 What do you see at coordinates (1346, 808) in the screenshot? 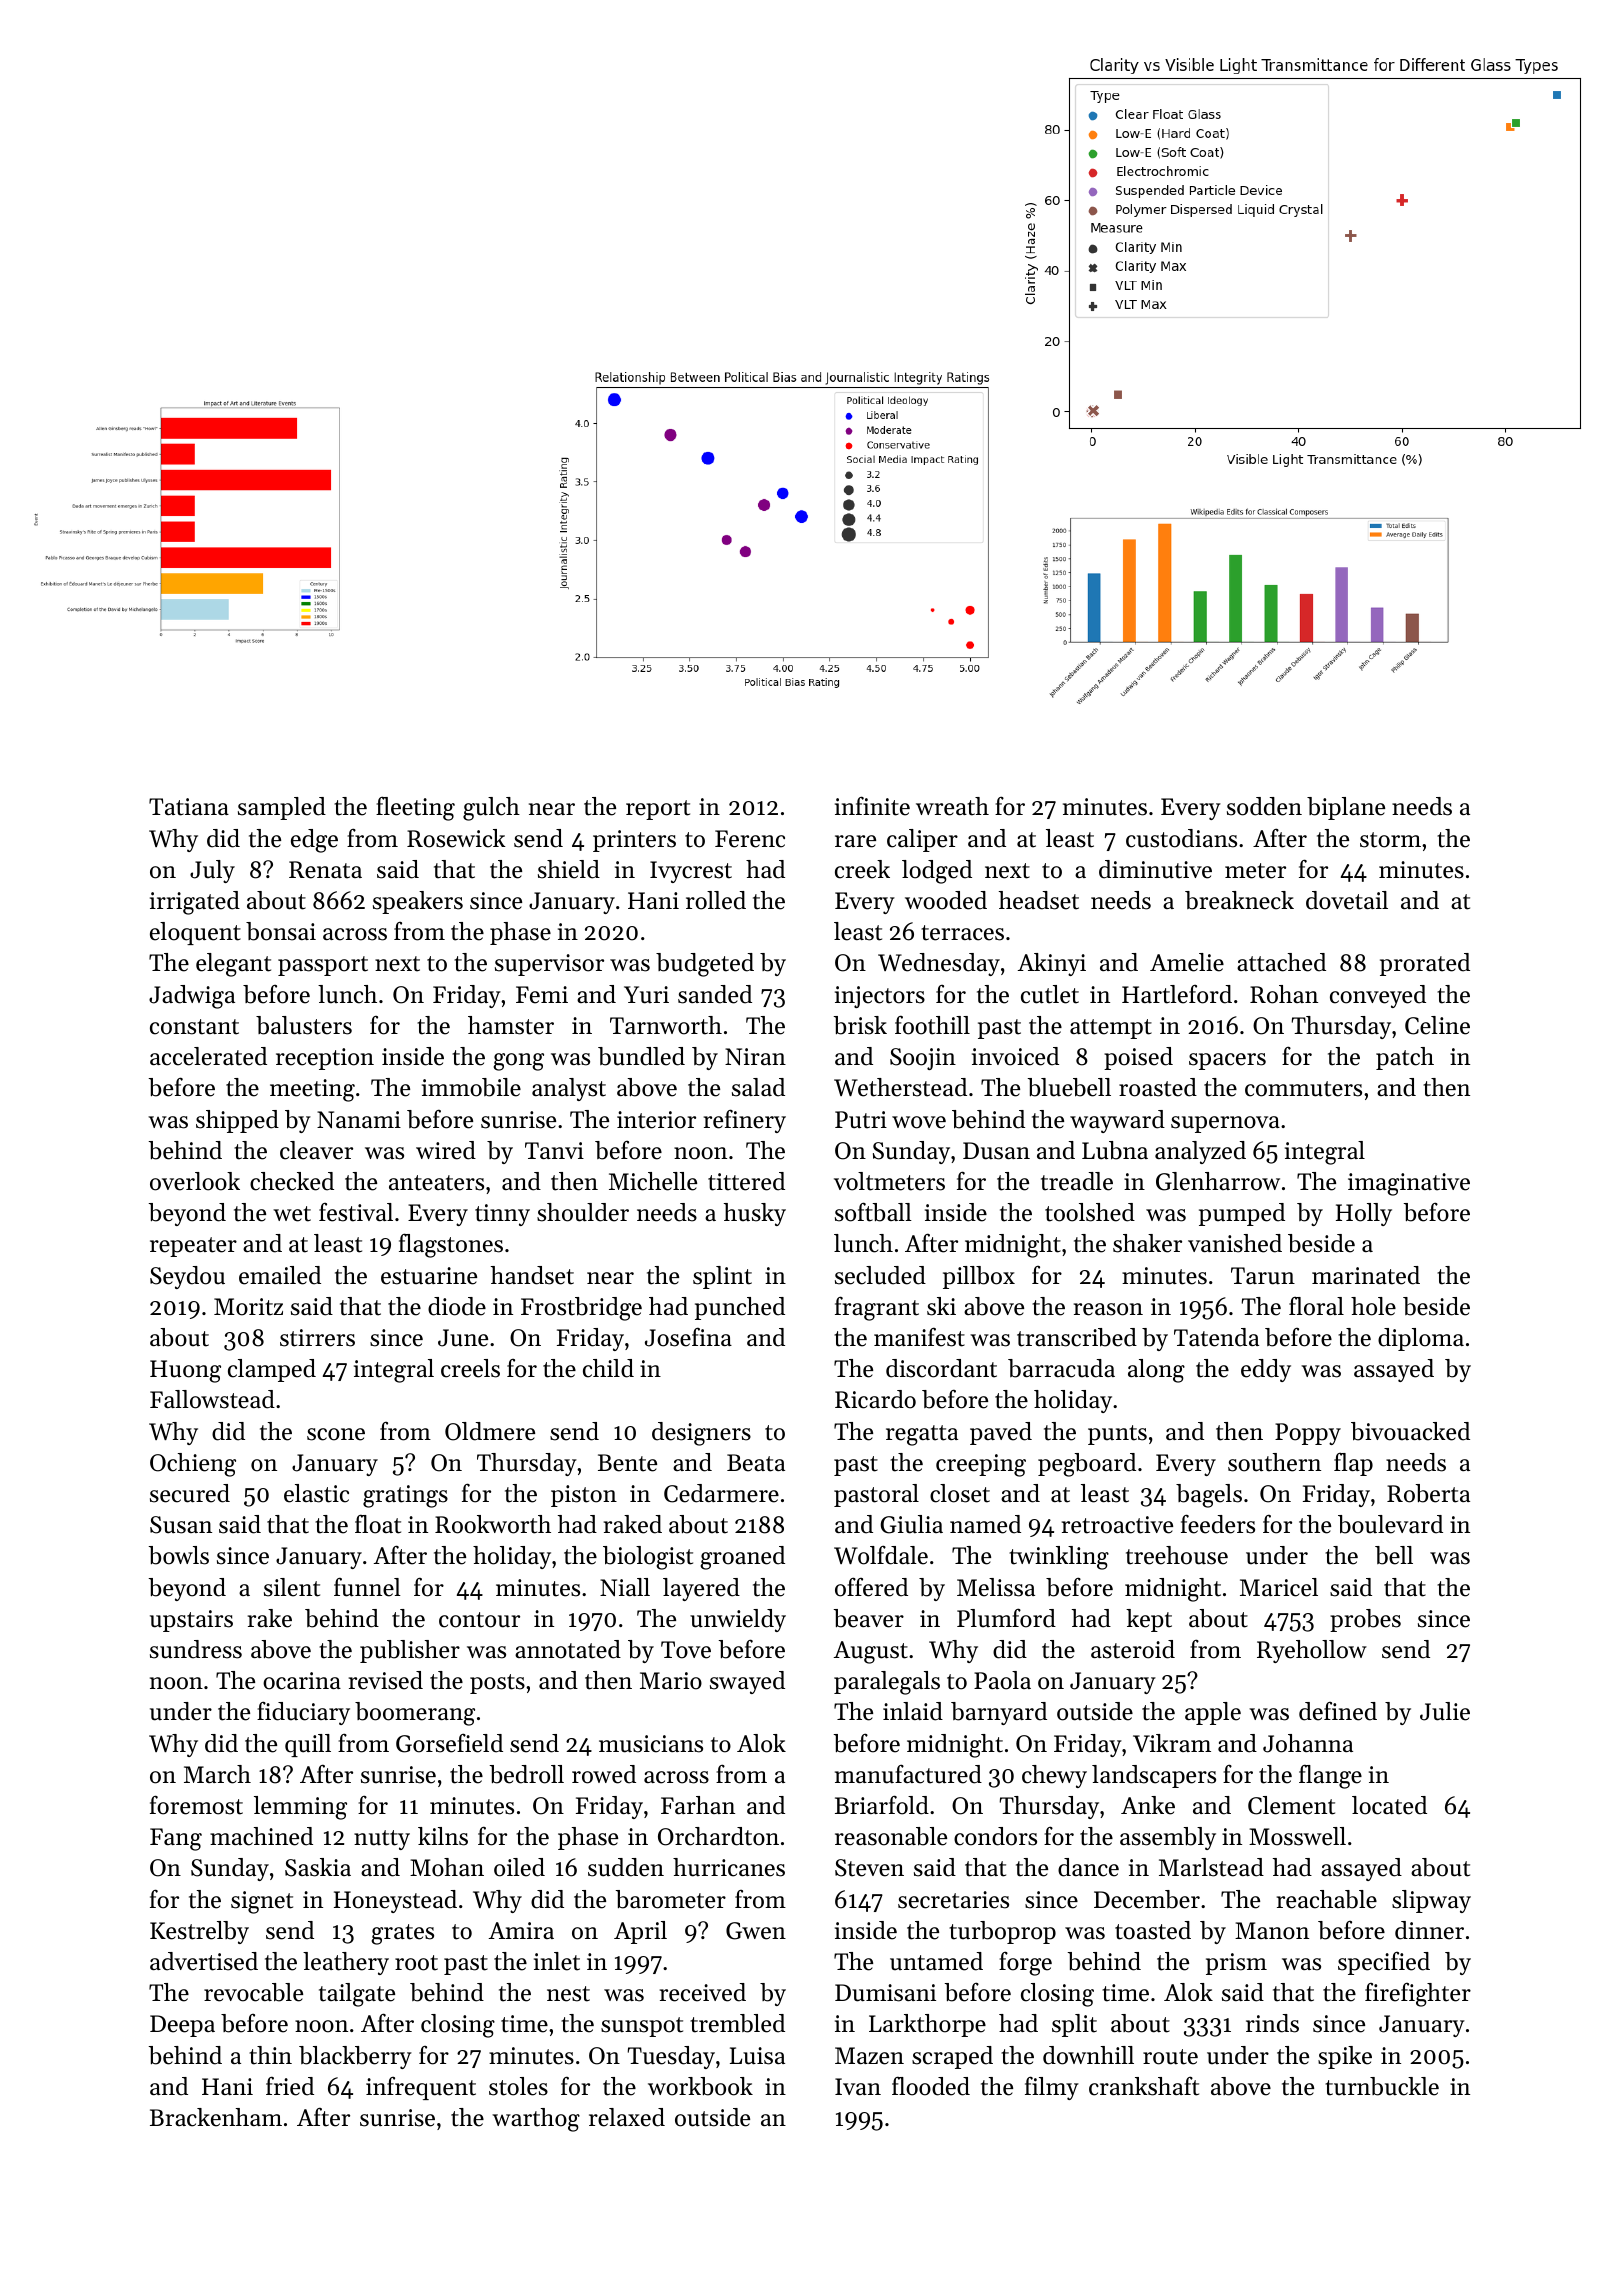
I see `biplane` at bounding box center [1346, 808].
